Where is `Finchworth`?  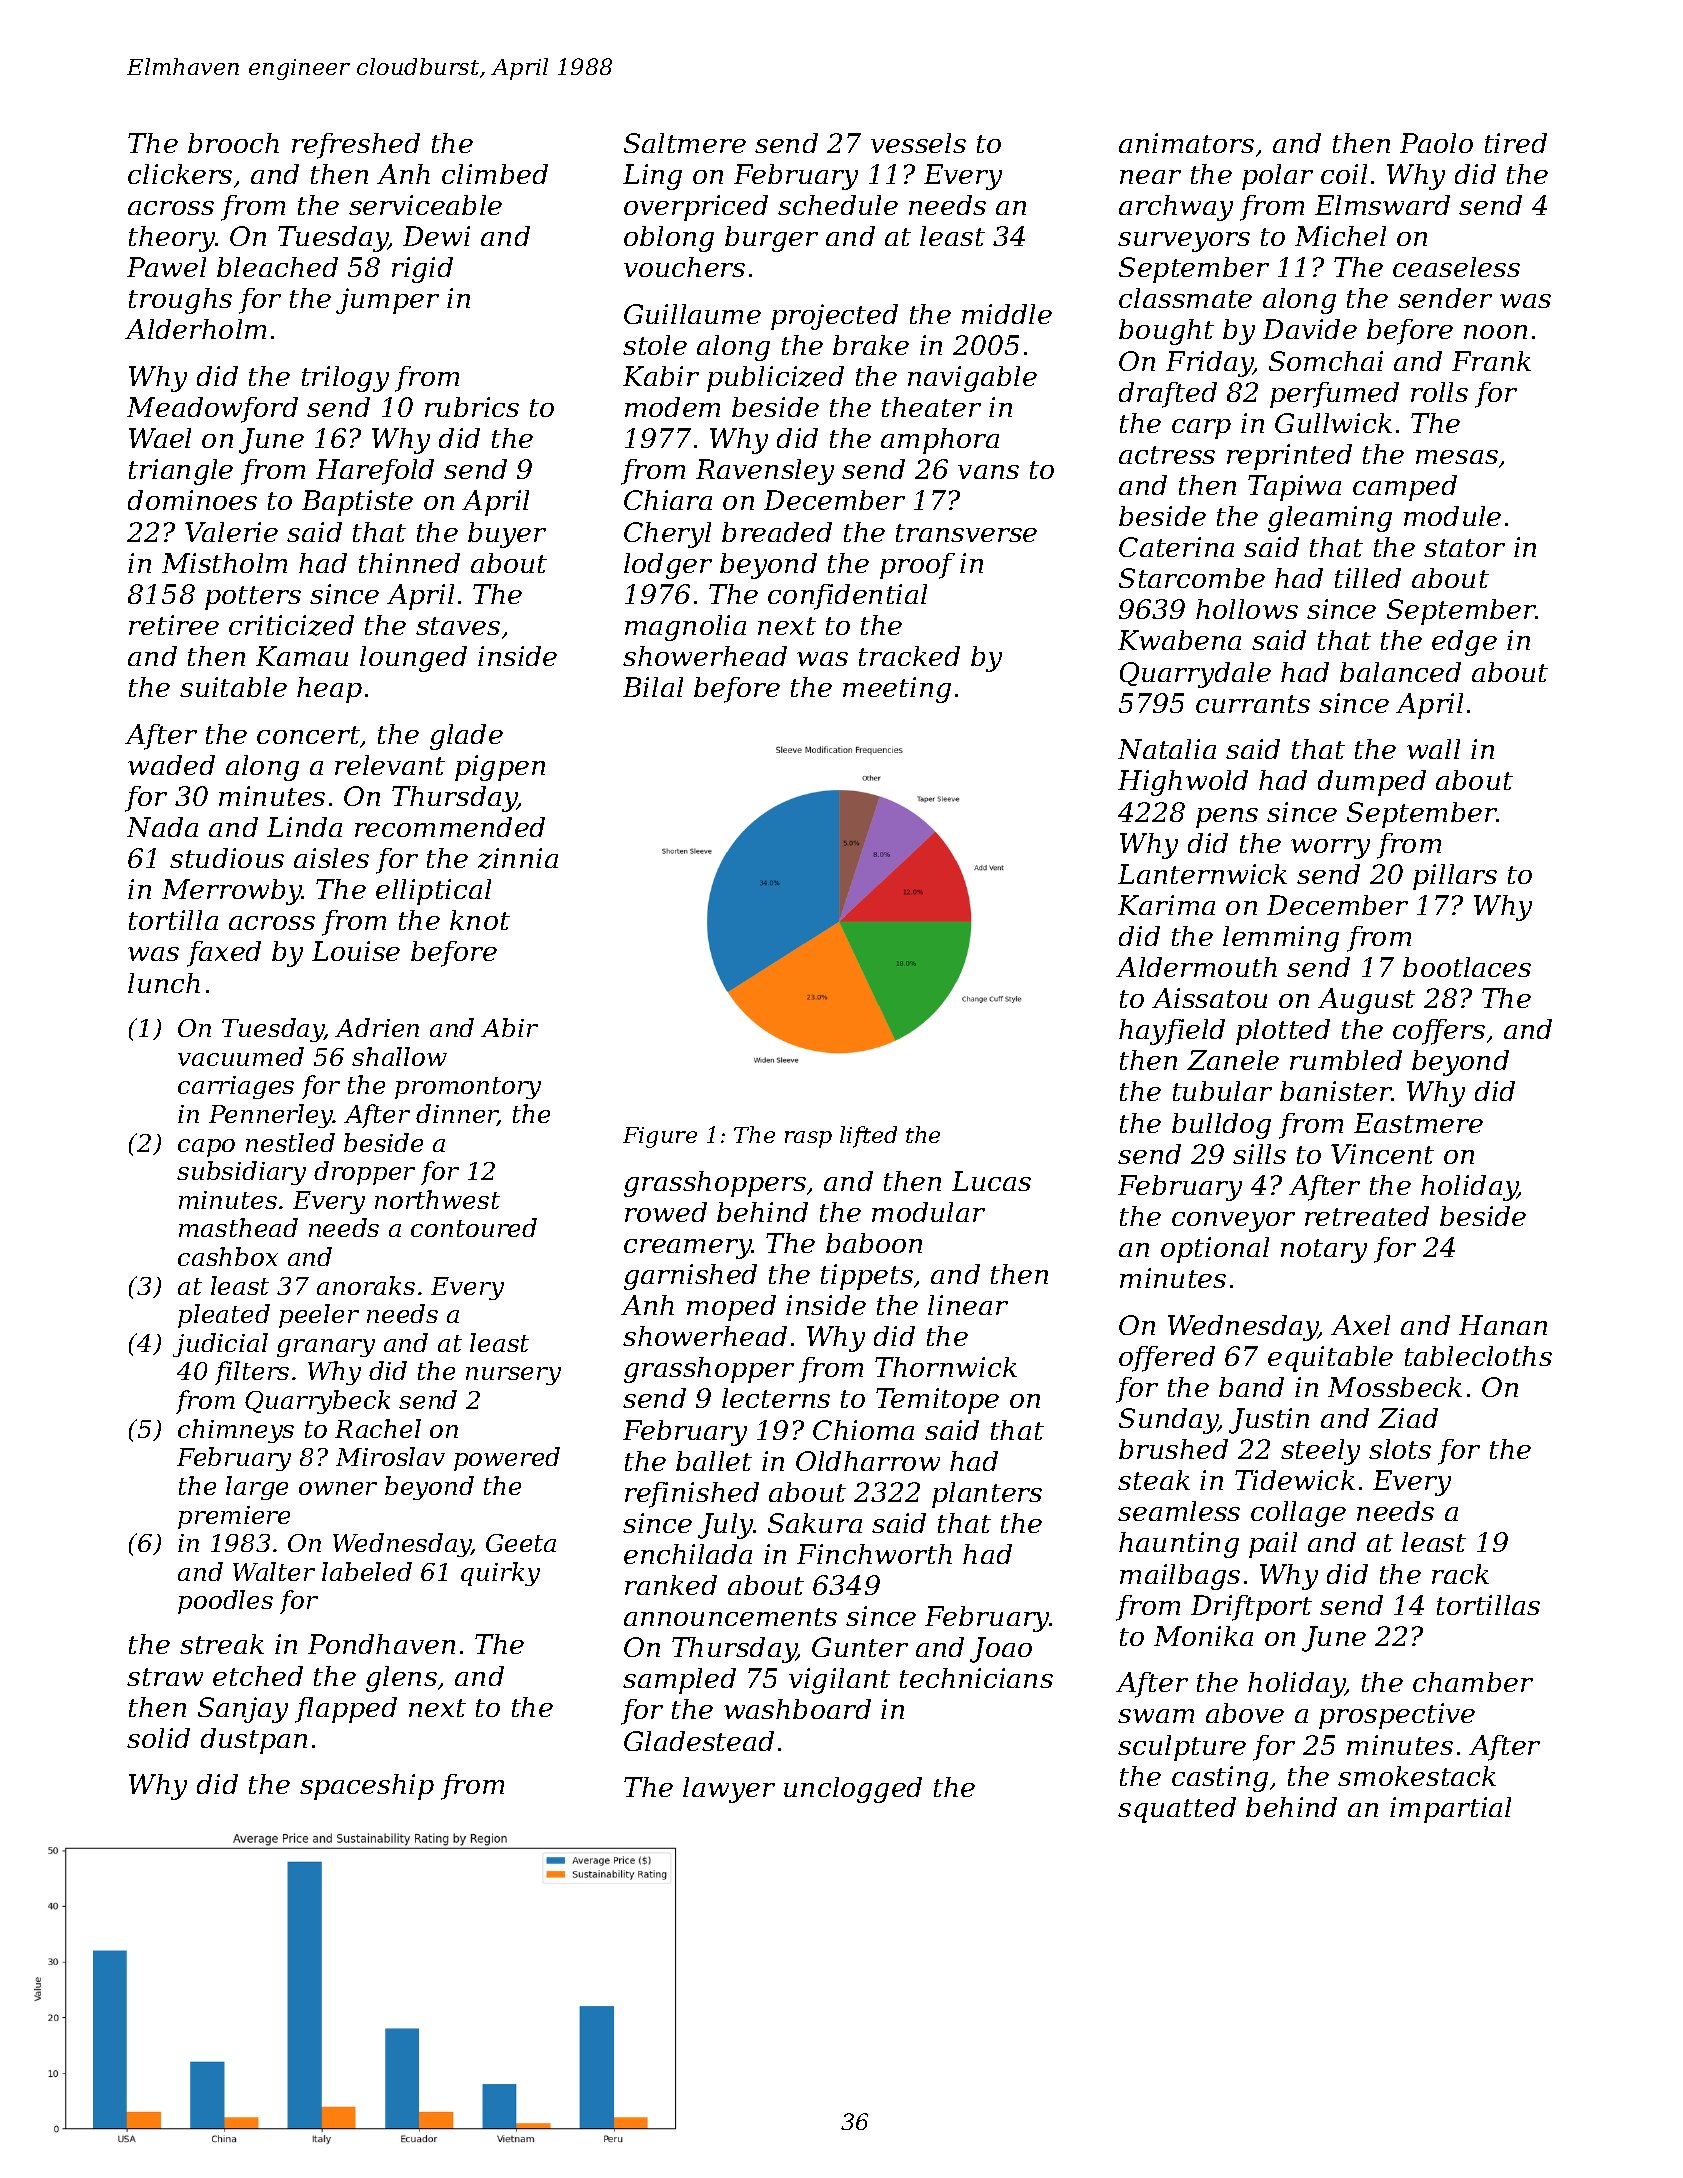 Finchworth is located at coordinates (874, 1554).
